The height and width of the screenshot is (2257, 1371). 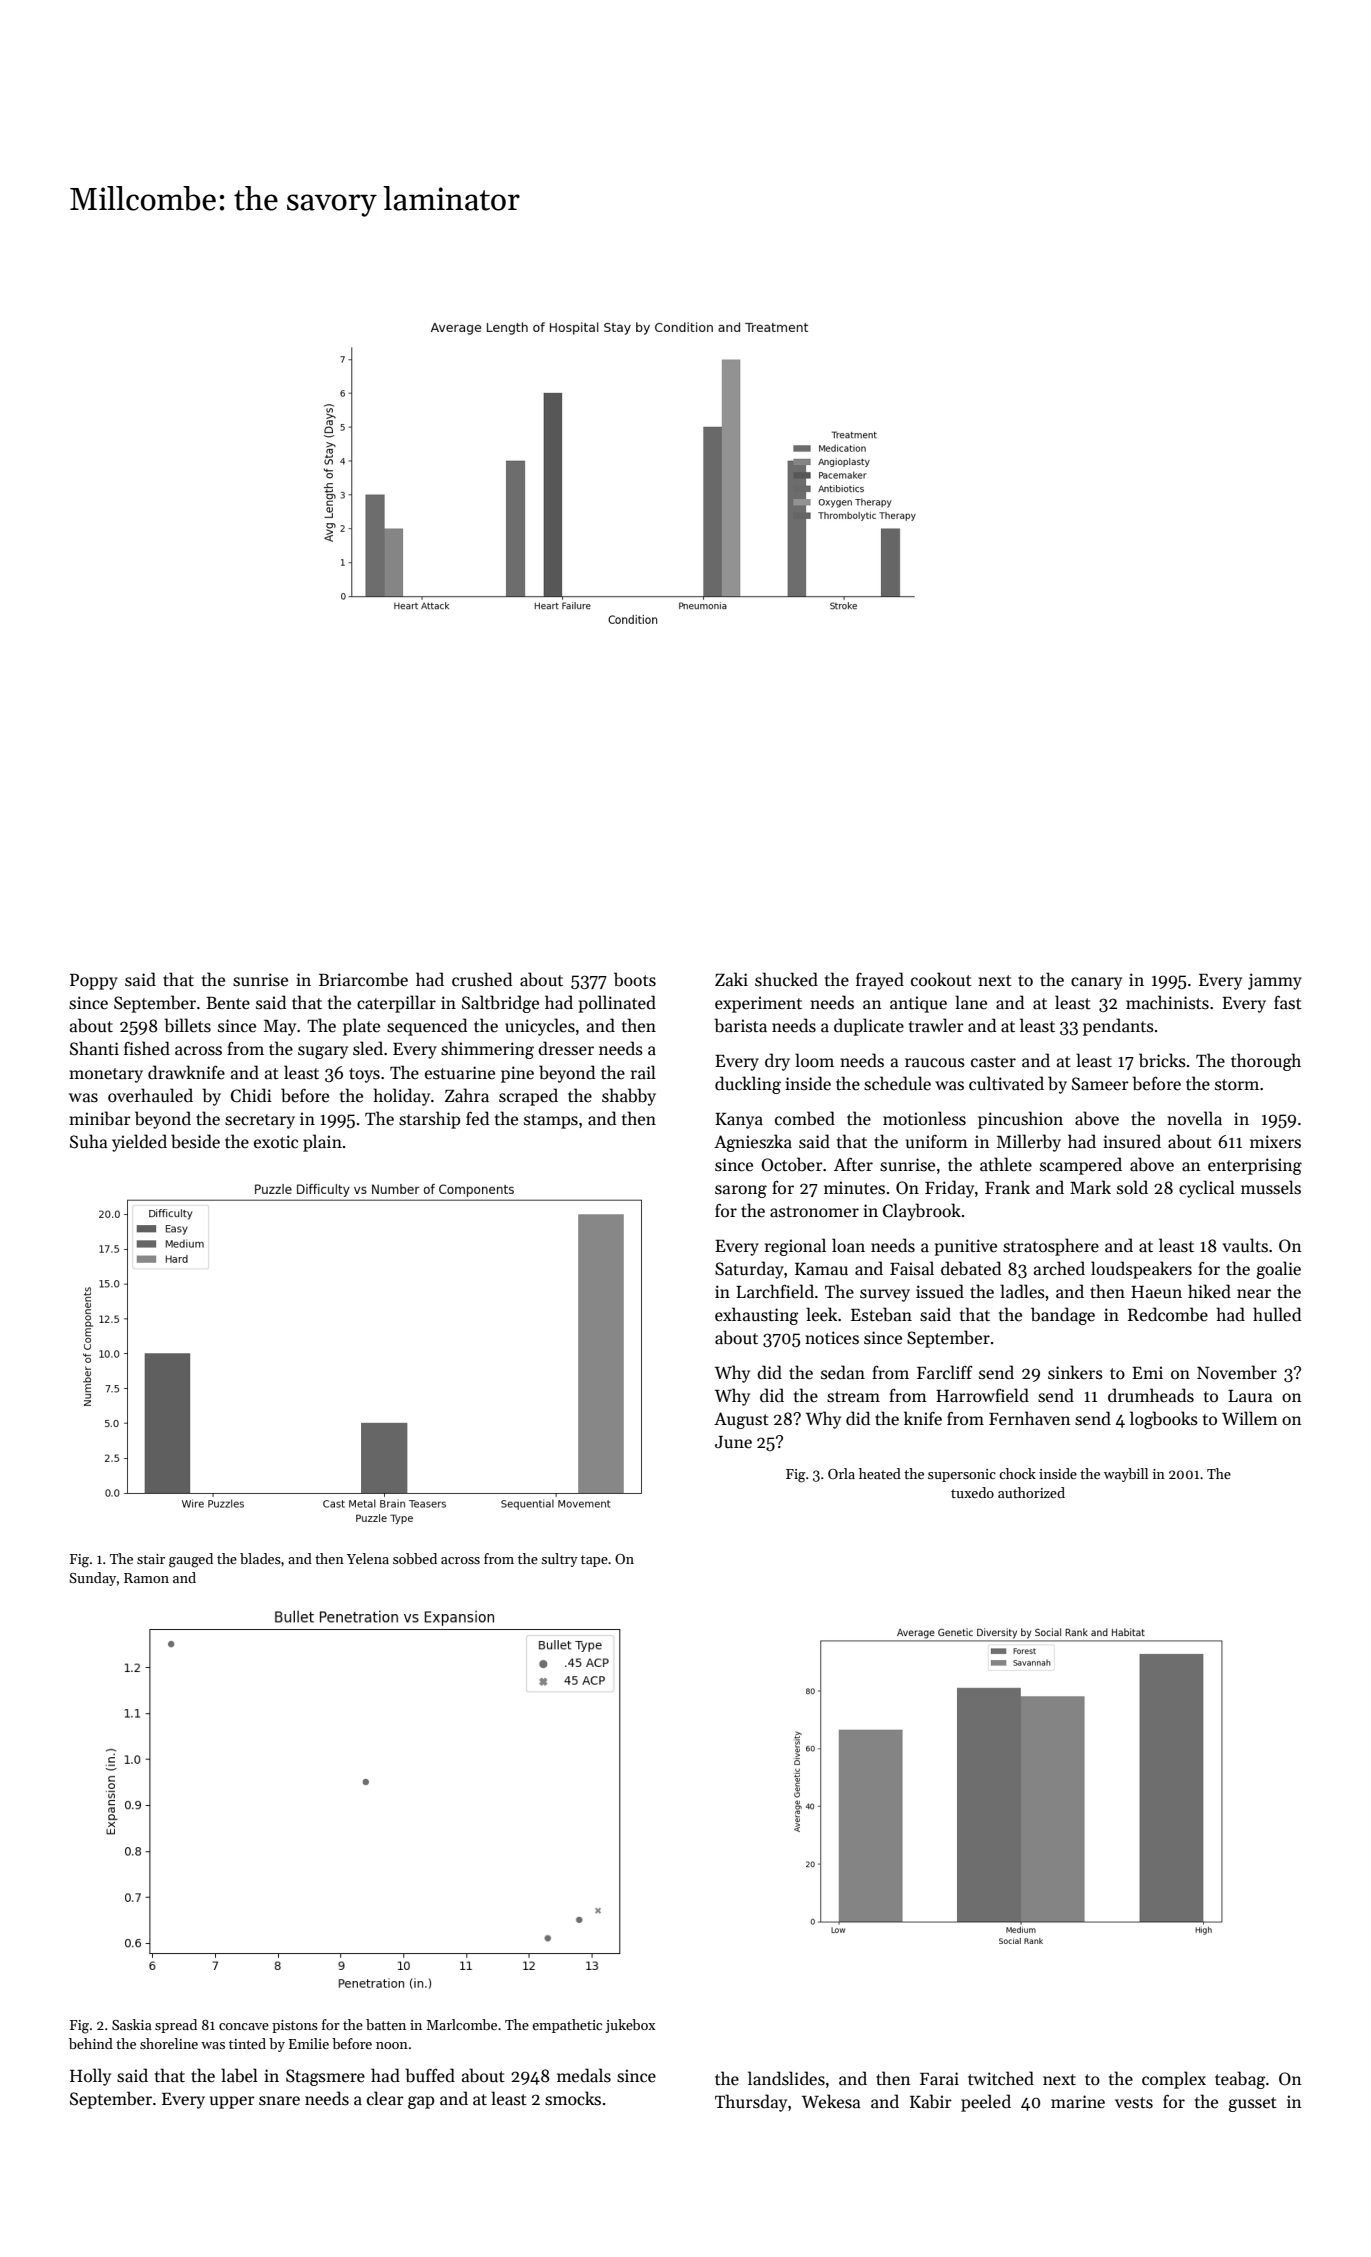 I want to click on upper, so click(x=232, y=2102).
